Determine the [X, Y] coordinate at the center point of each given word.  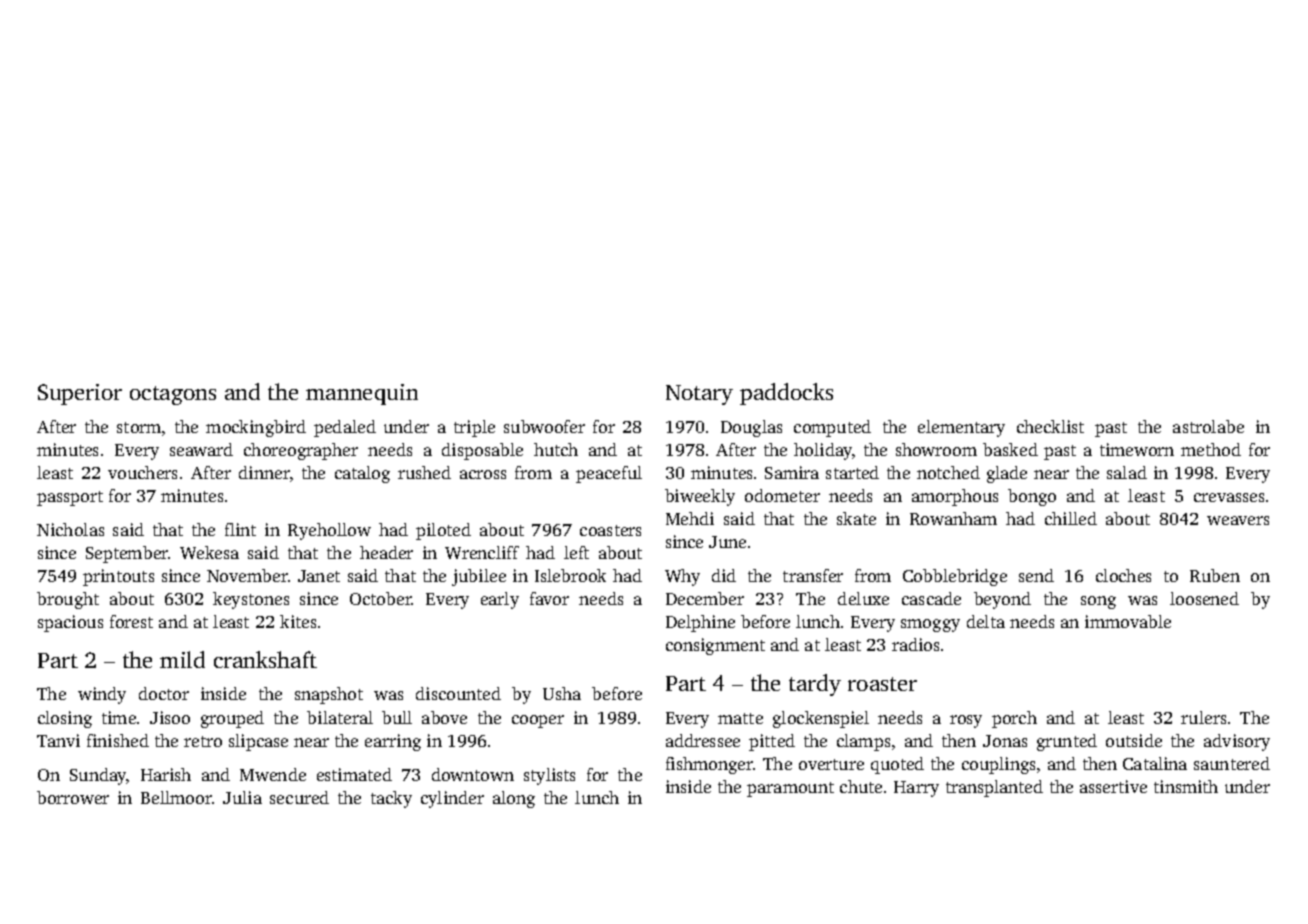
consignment [715, 646]
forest [131, 621]
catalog [362, 474]
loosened [1204, 598]
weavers [1238, 520]
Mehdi [690, 518]
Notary [699, 395]
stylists [549, 776]
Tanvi [58, 740]
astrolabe [1208, 426]
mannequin [362, 394]
